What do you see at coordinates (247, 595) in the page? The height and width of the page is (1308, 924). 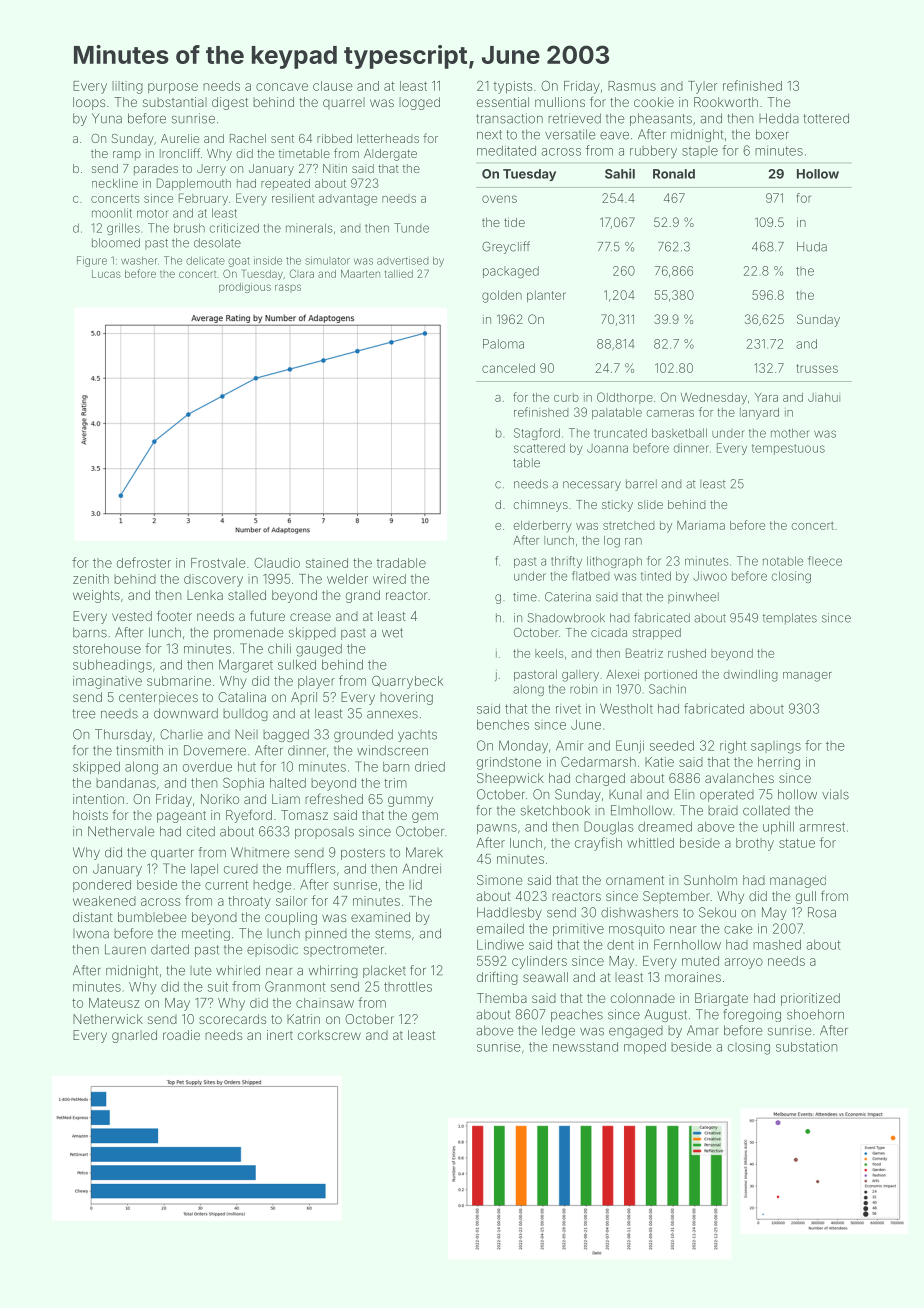 I see `stalled` at bounding box center [247, 595].
